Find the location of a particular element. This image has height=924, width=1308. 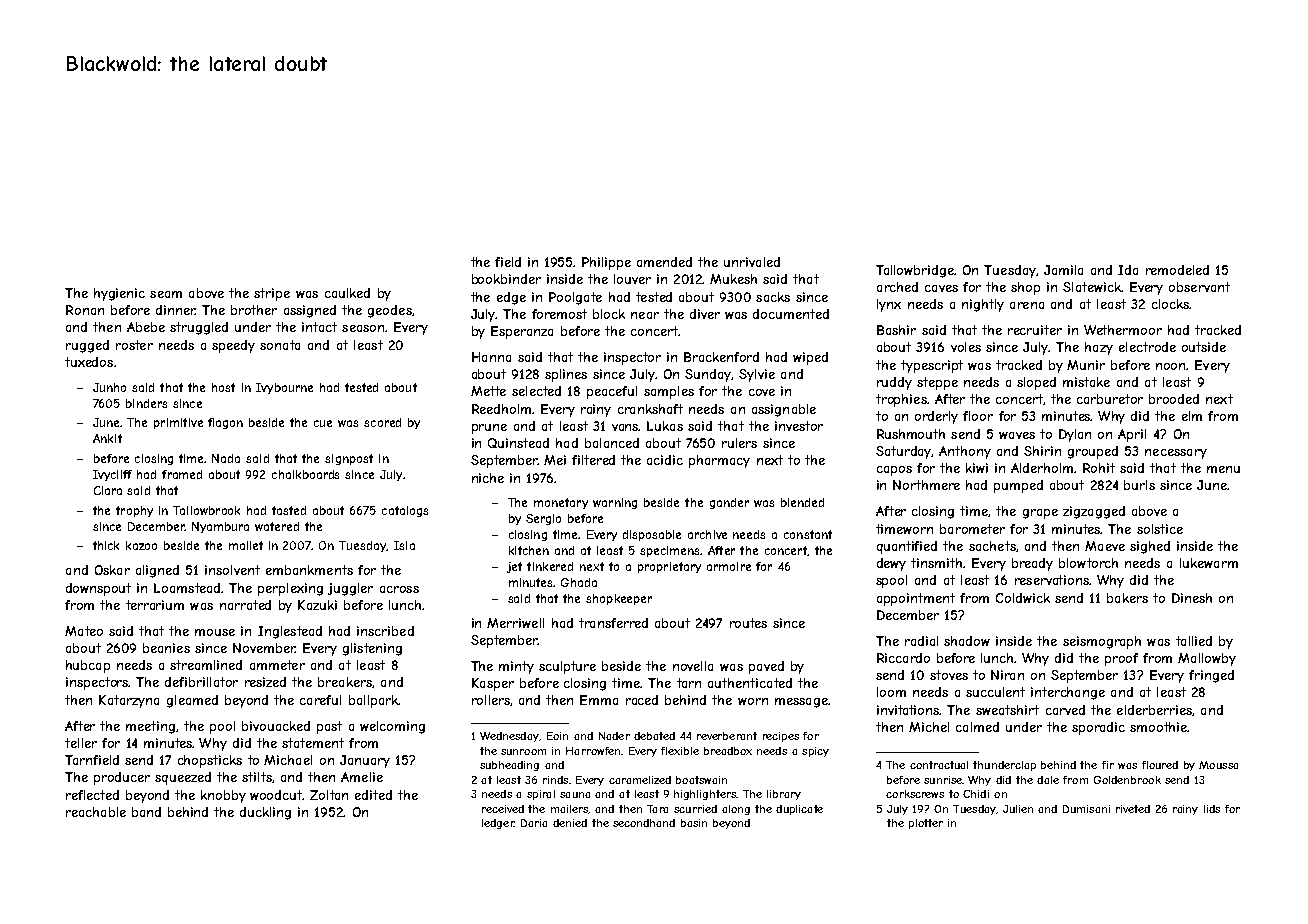

blended is located at coordinates (802, 502).
